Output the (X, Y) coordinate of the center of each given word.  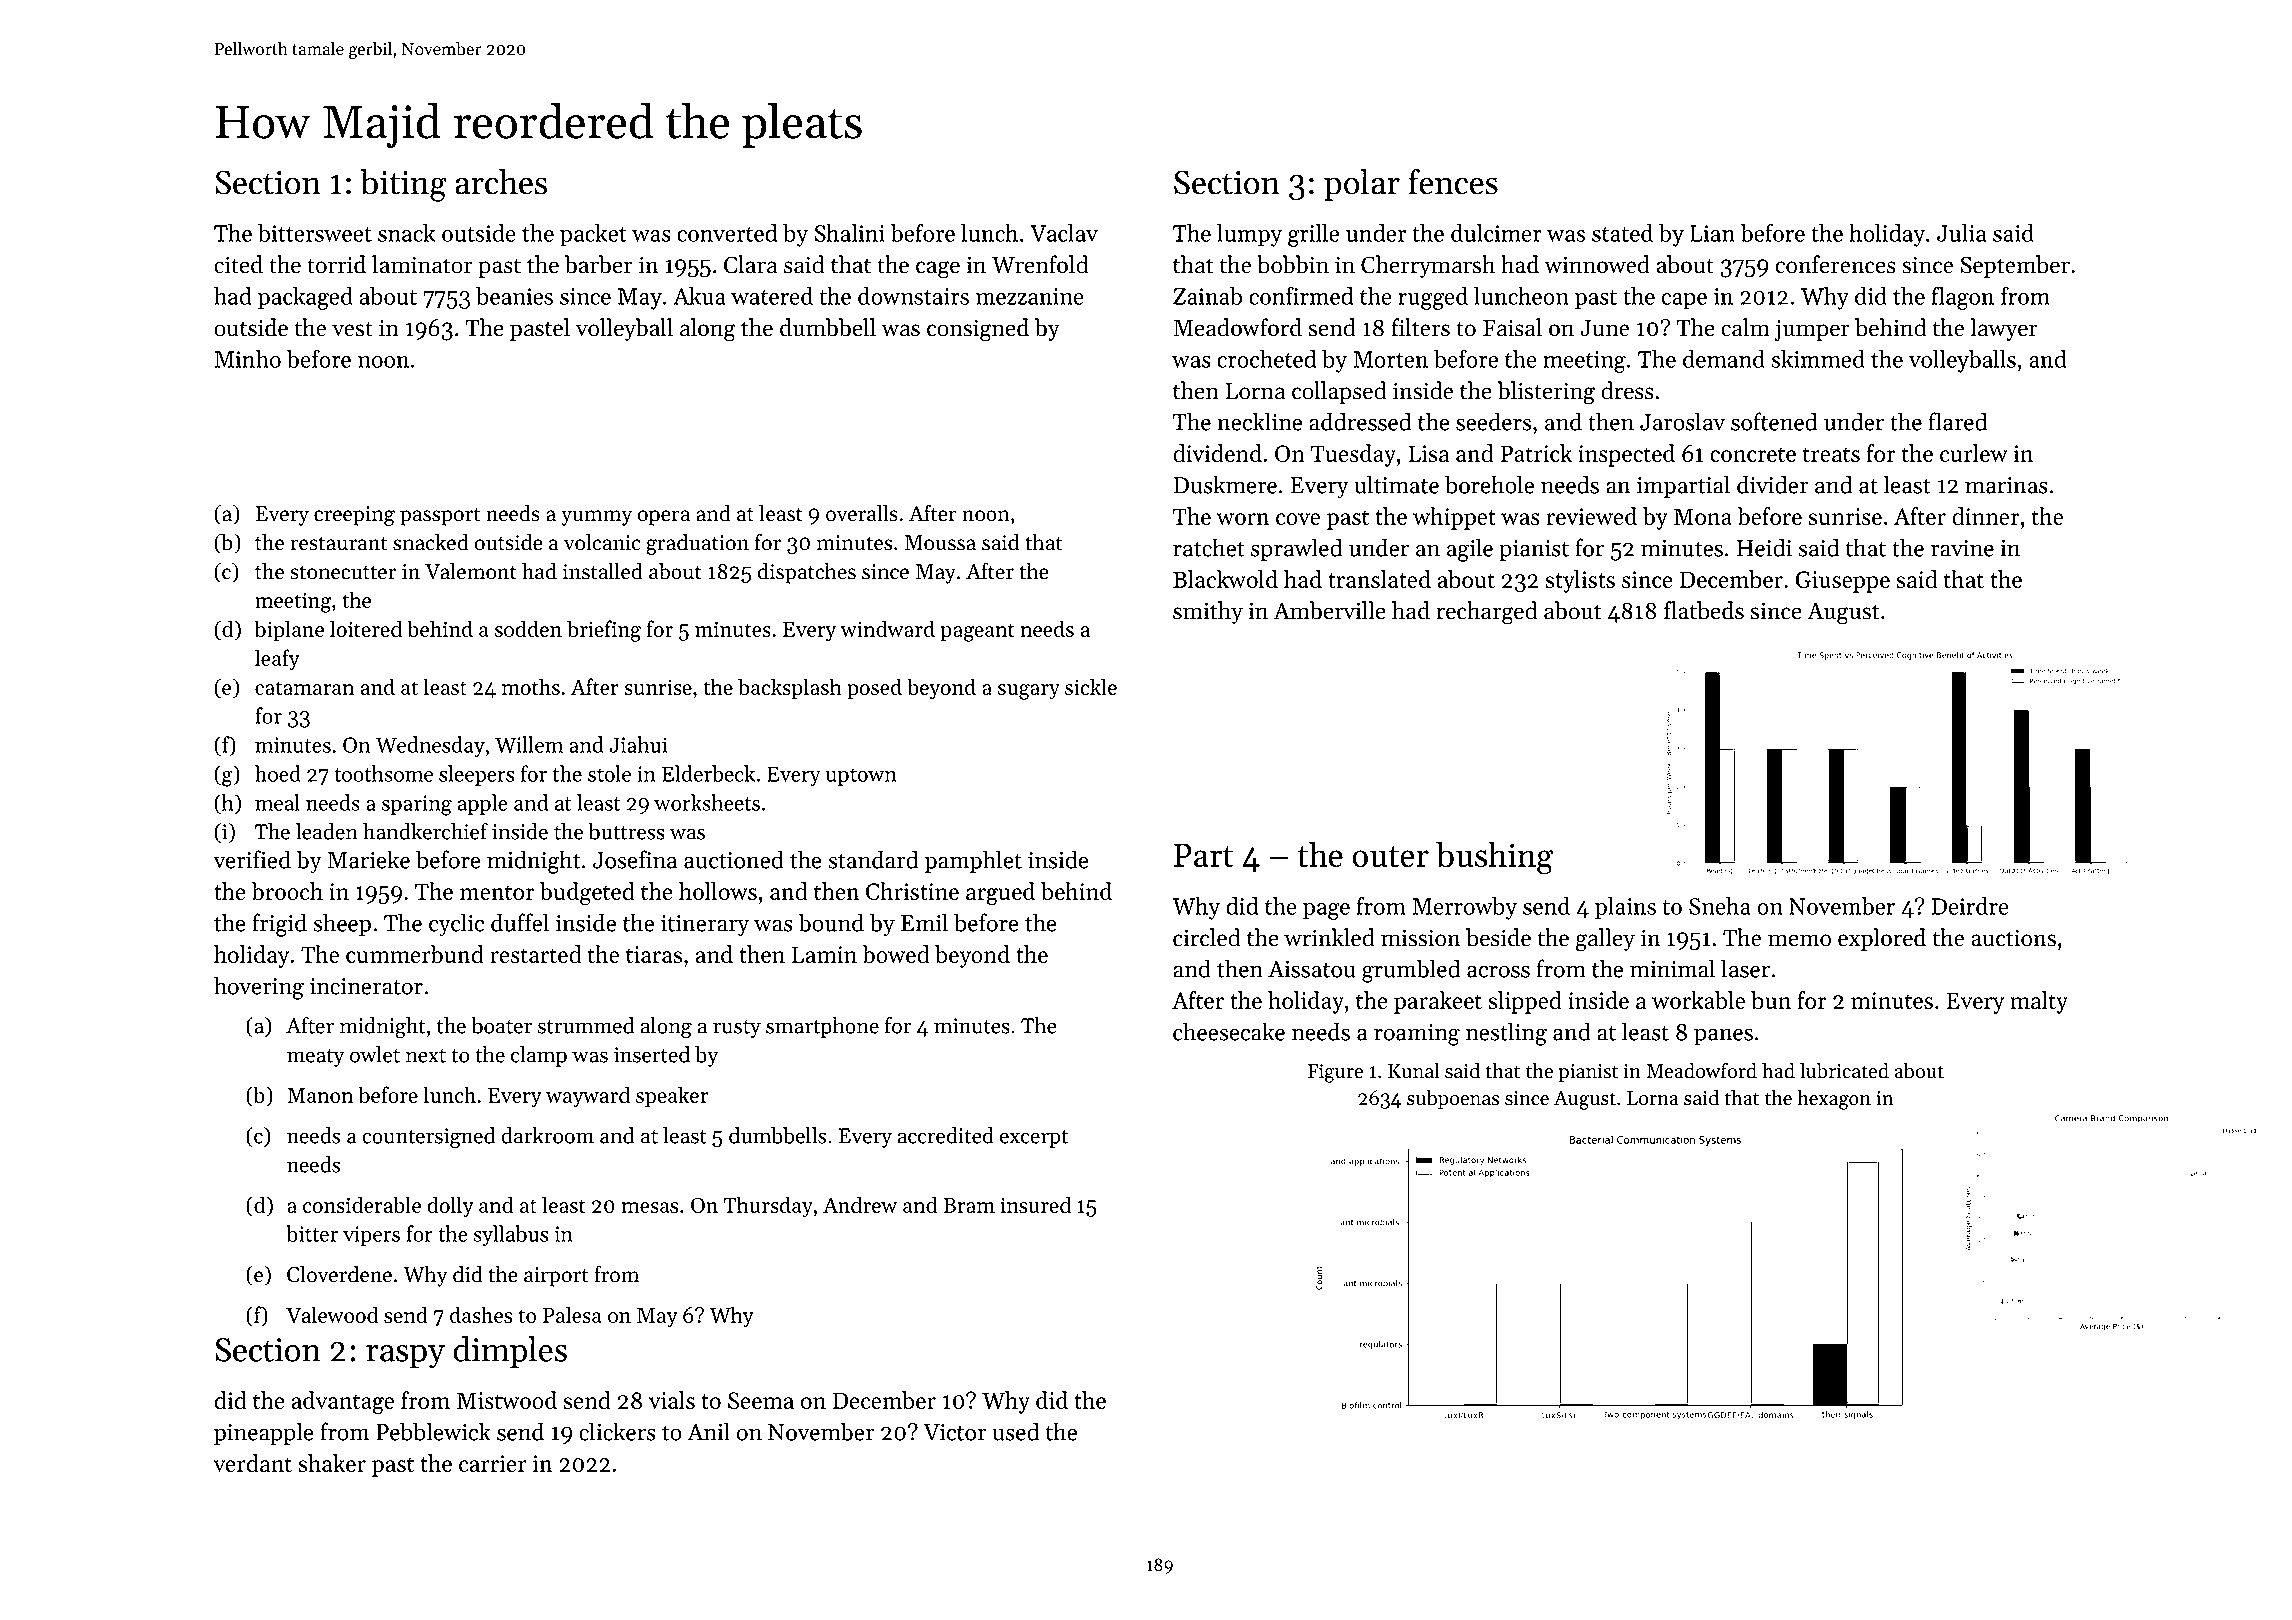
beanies (514, 296)
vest (352, 329)
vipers (371, 1236)
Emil (924, 922)
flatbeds (1704, 610)
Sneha (1720, 906)
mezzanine (1030, 296)
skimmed (1818, 359)
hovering (259, 988)
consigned (978, 330)
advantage (343, 1402)
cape (1684, 301)
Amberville (1330, 610)
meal (277, 802)
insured (1035, 1204)
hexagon (1834, 1100)
